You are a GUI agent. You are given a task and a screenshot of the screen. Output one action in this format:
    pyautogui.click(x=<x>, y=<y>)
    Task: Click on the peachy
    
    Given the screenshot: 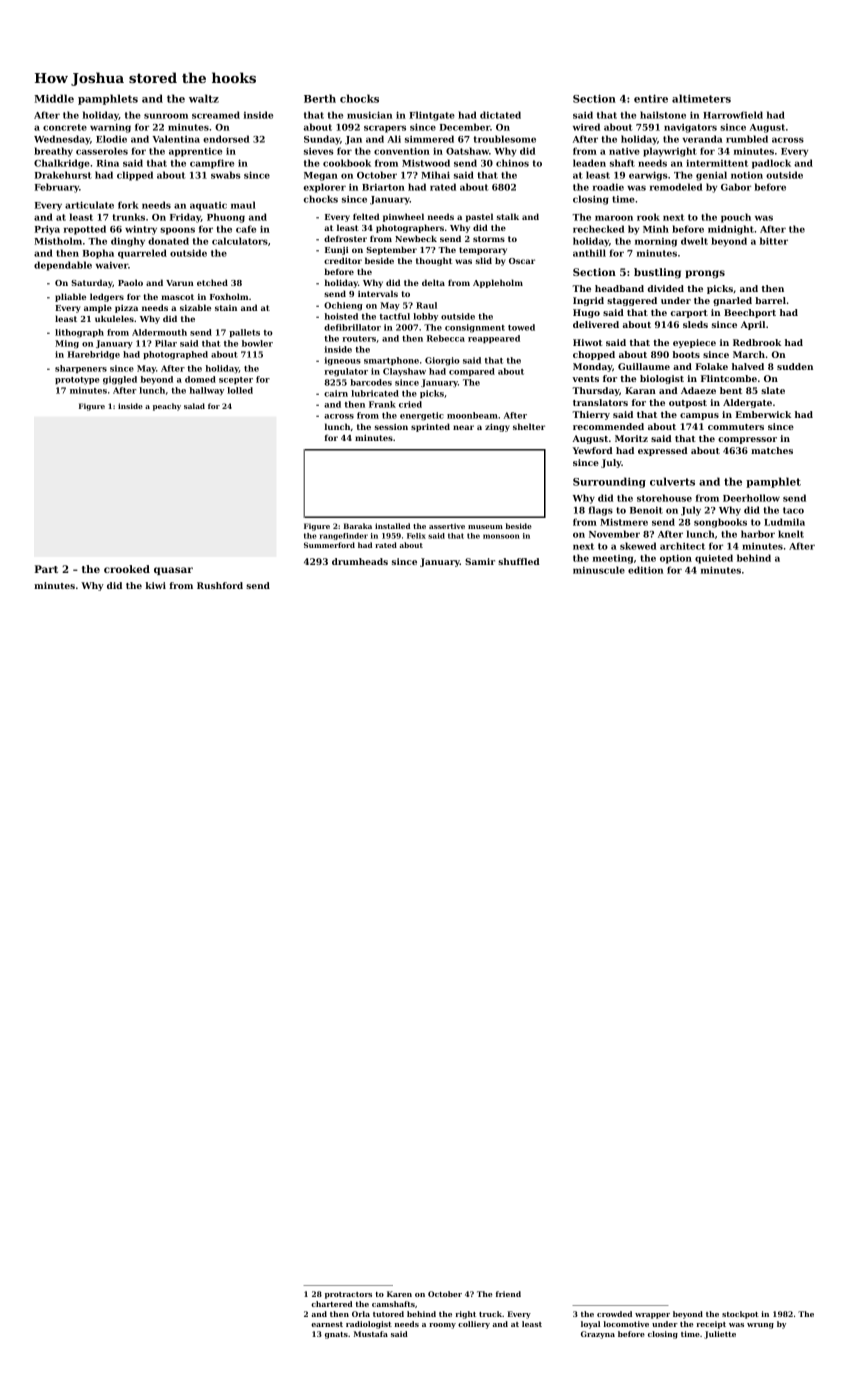 What is the action you would take?
    pyautogui.click(x=167, y=407)
